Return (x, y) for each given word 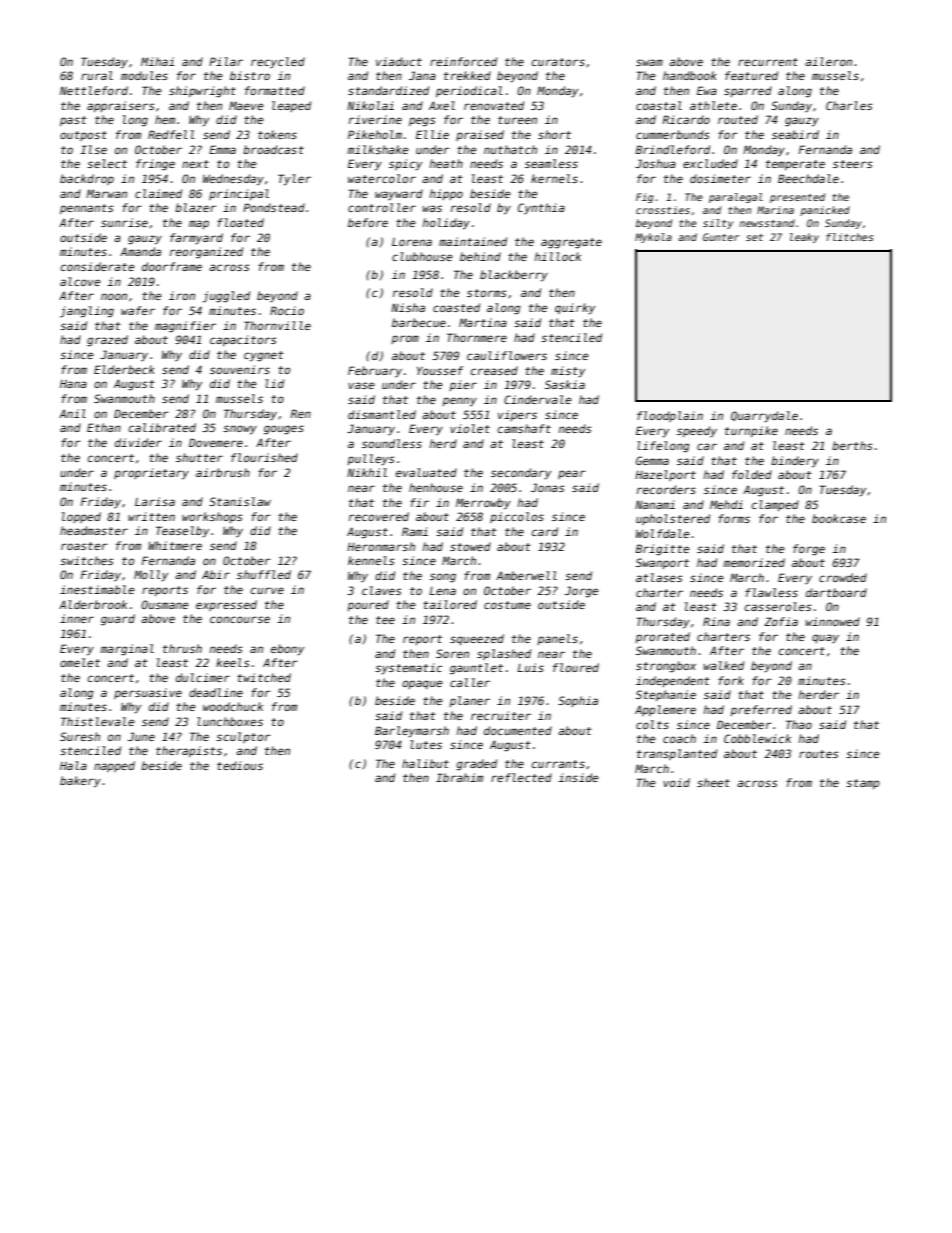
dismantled (382, 414)
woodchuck (233, 706)
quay (825, 639)
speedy (697, 432)
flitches (849, 237)
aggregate (571, 243)
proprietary (151, 474)
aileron (828, 61)
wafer (138, 310)
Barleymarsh (412, 732)
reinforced (463, 61)
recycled (278, 63)
